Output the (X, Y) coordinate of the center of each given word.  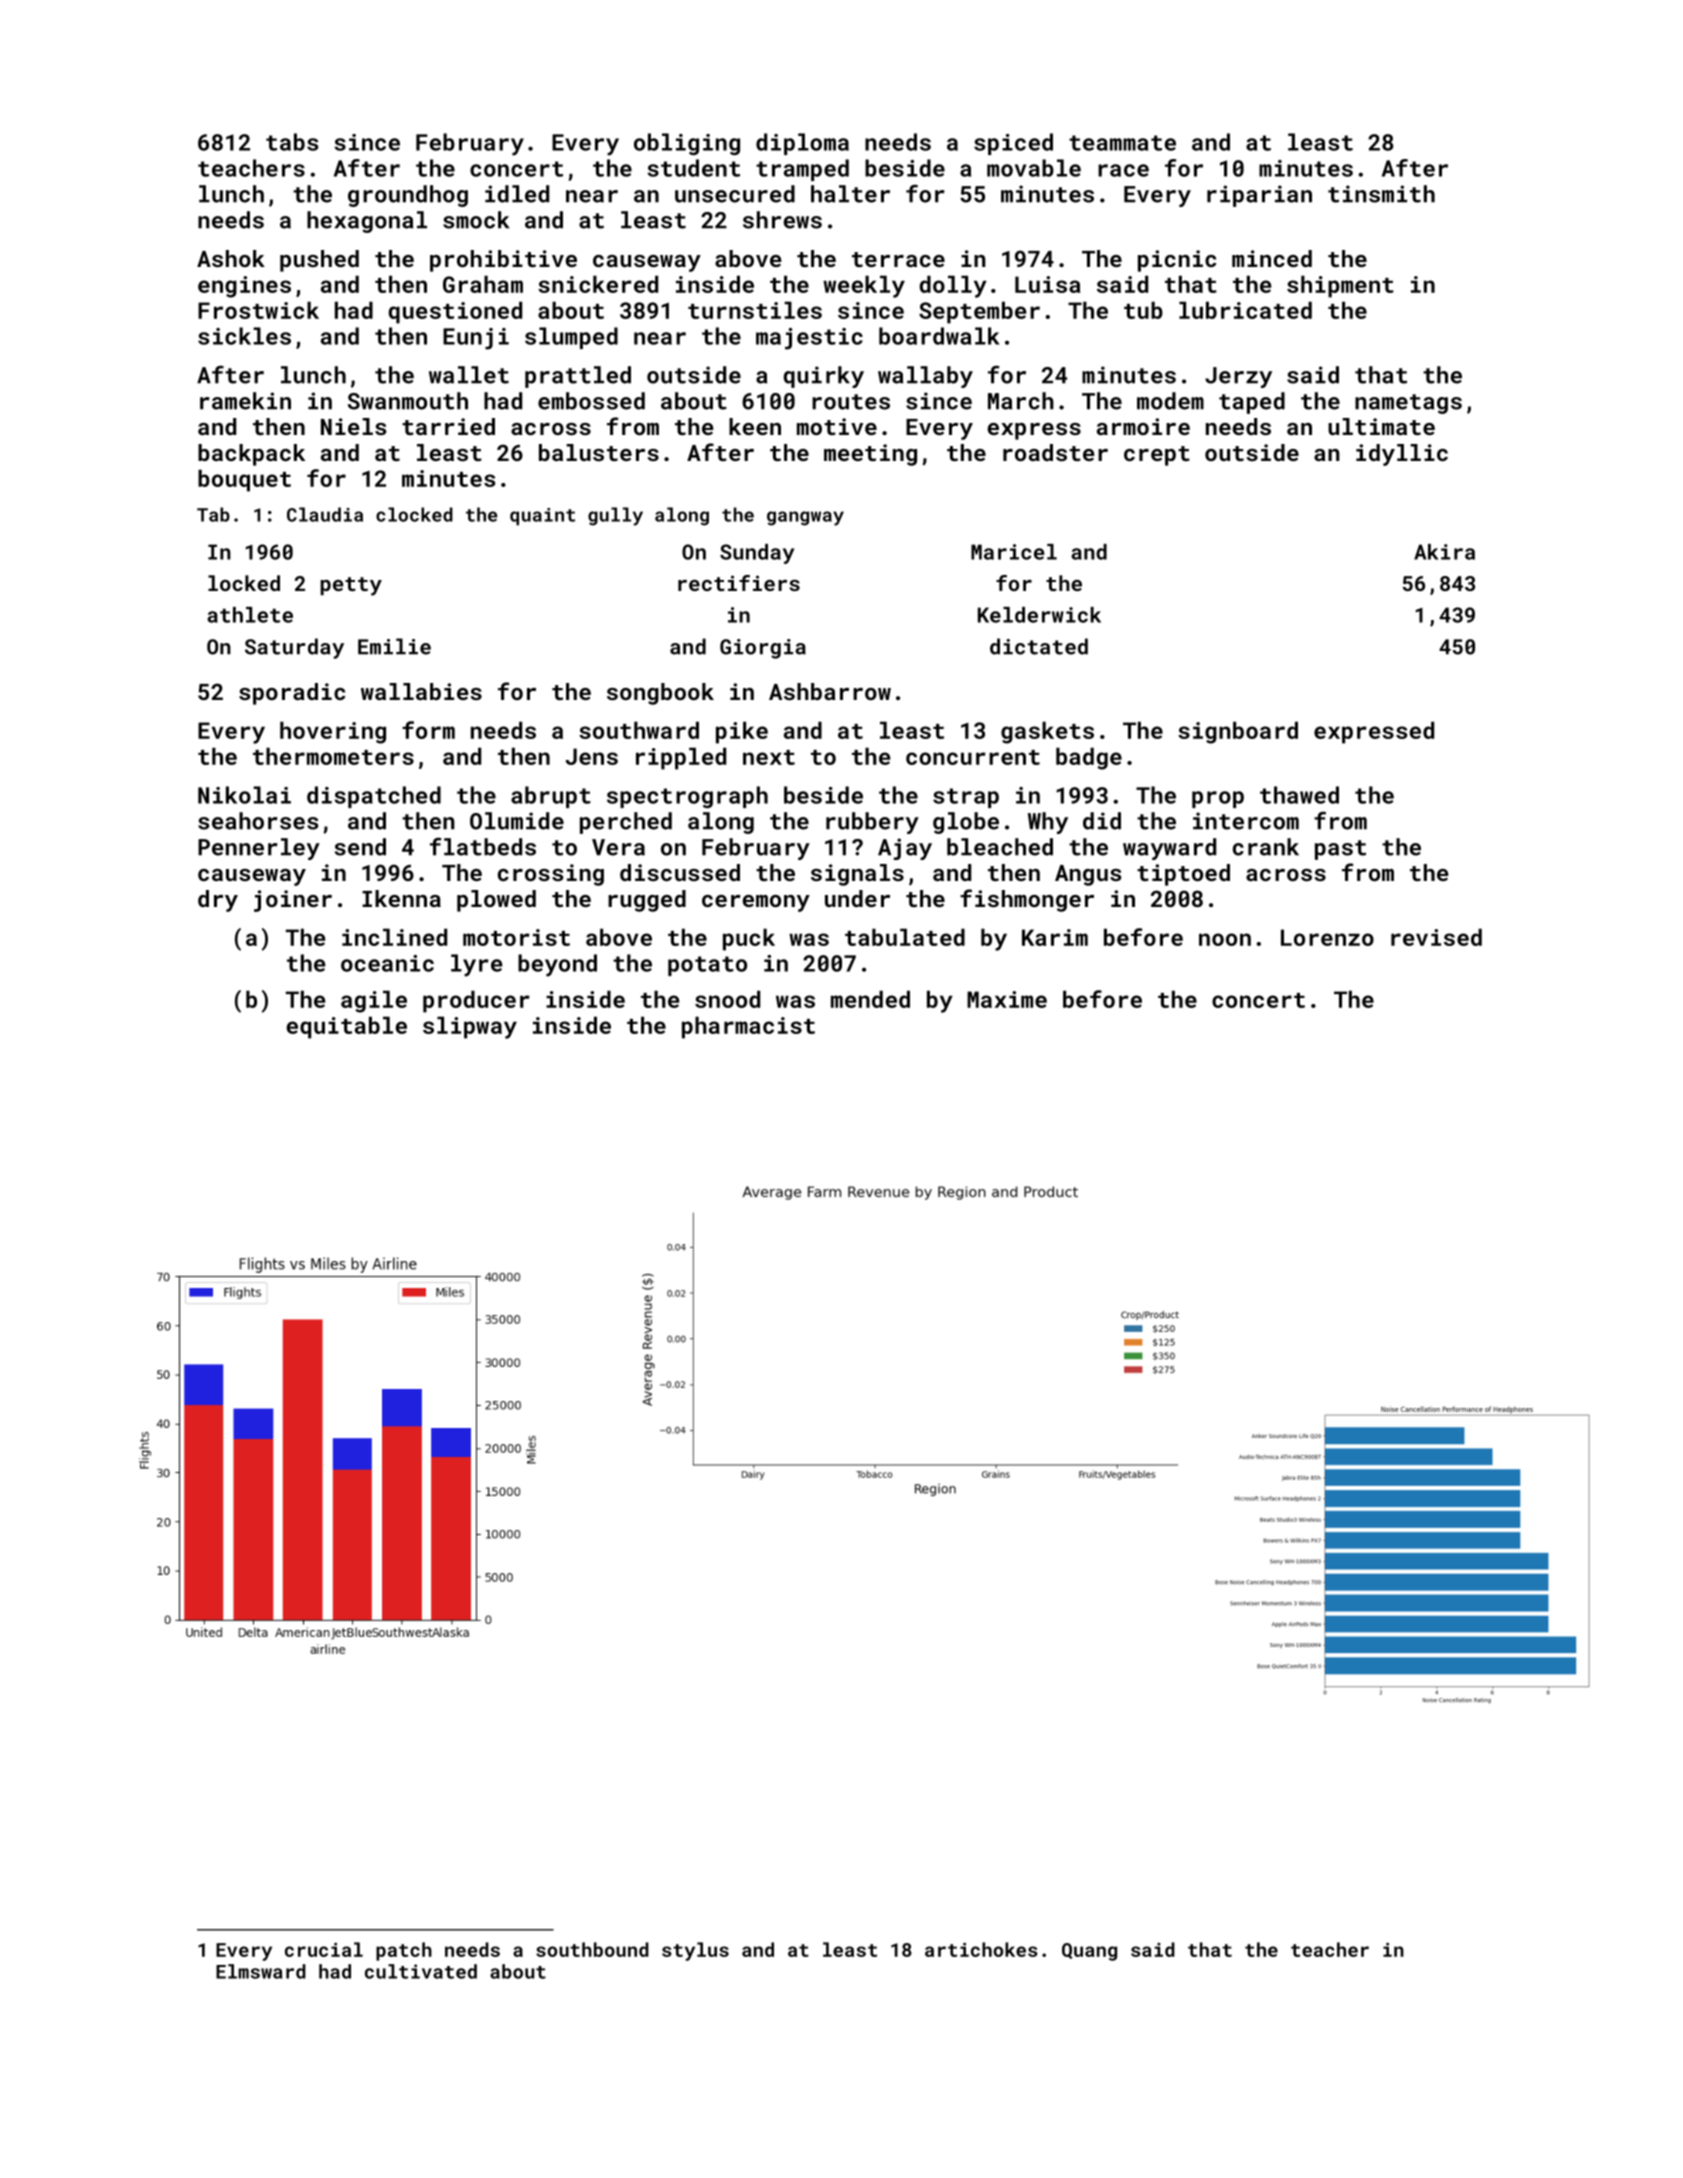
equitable (347, 1027)
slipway (470, 1027)
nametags (1408, 404)
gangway (805, 518)
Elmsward (261, 1971)
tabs (292, 142)
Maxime (1007, 999)
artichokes (981, 1949)
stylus (695, 1951)
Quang (1089, 1952)
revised (1436, 937)
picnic (1177, 261)
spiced (1013, 144)
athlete (250, 615)
